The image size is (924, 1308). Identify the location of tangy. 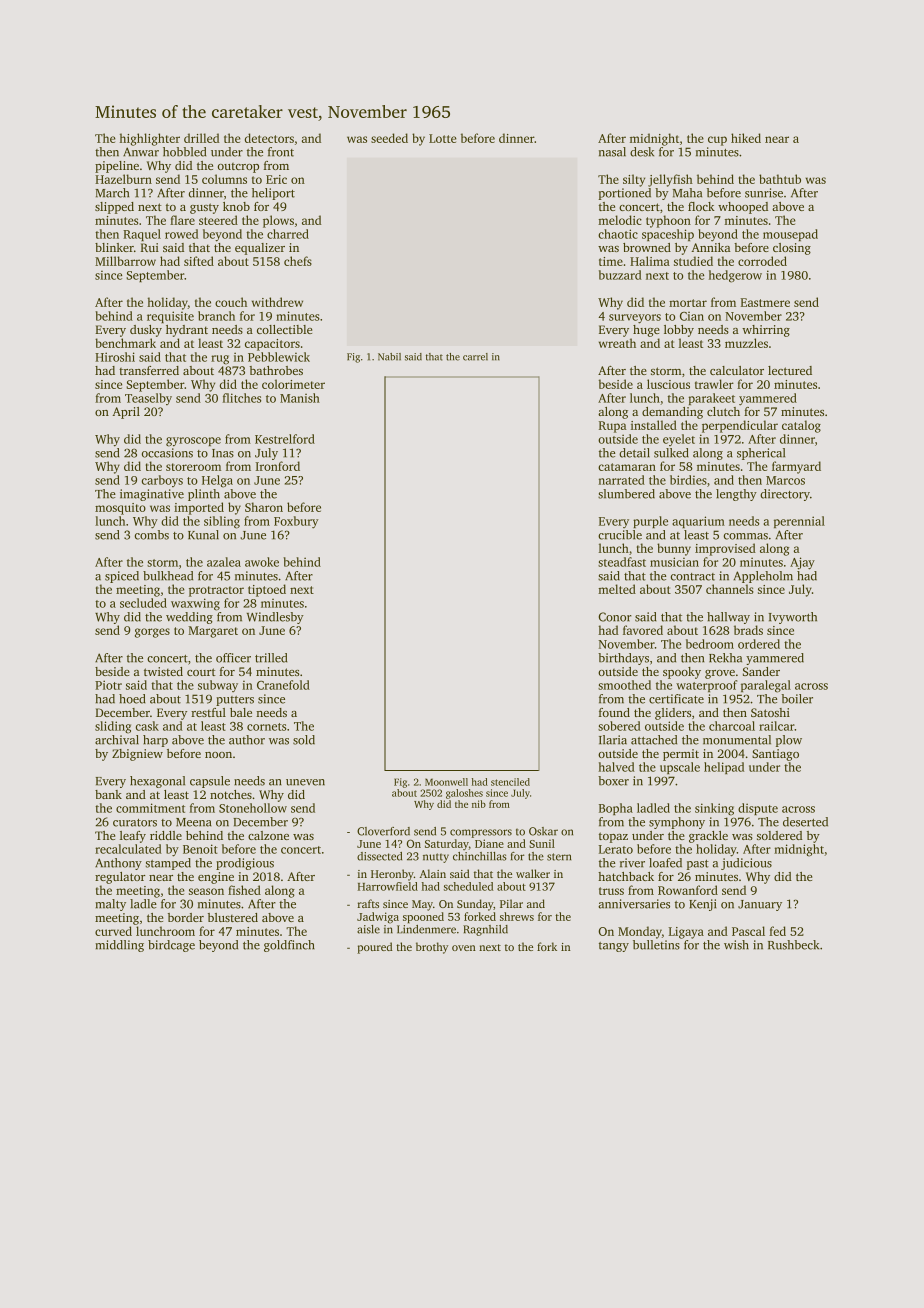
(614, 947).
